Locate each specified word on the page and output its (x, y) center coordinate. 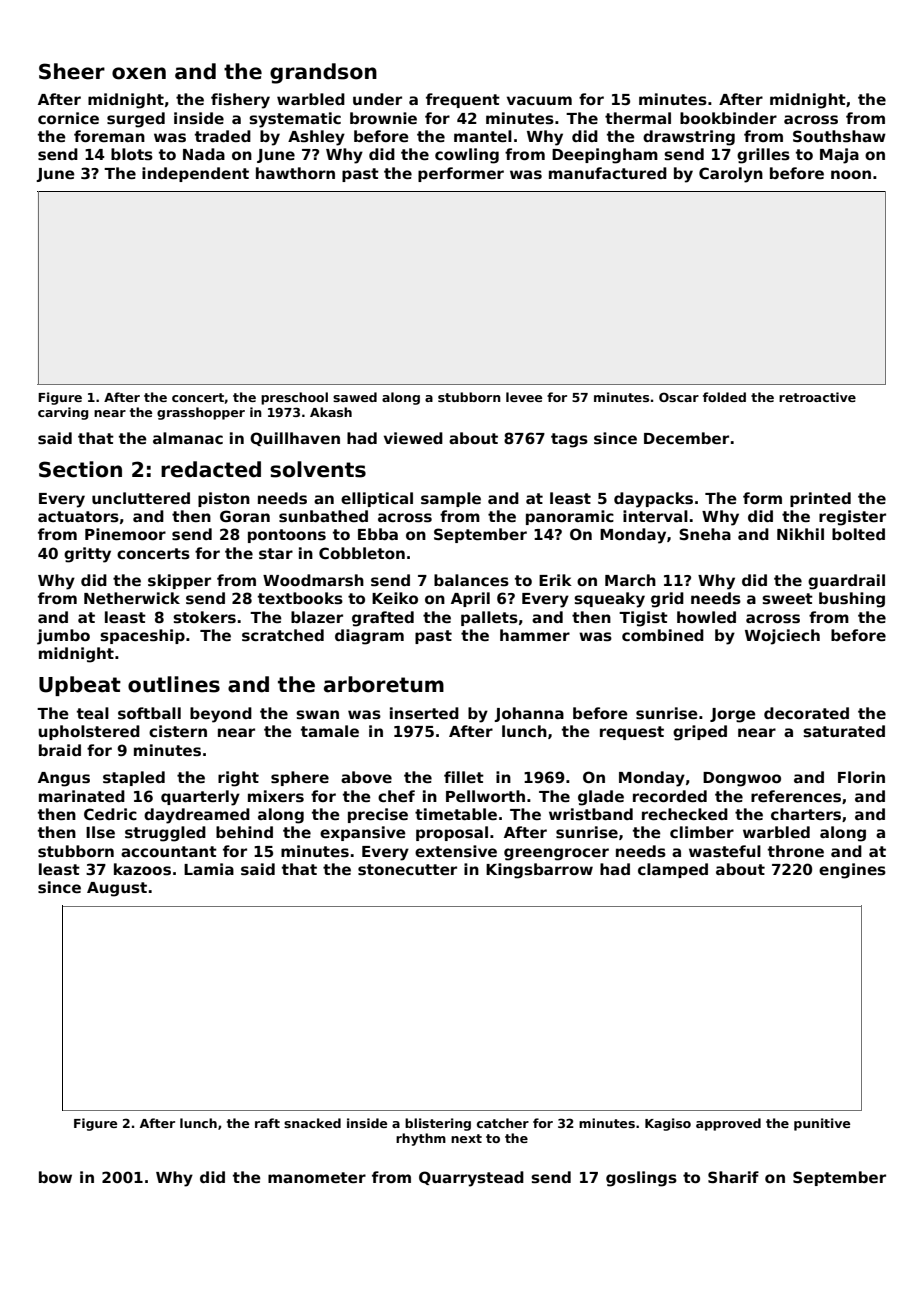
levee (524, 397)
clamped (673, 870)
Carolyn (731, 175)
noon (851, 174)
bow (55, 1177)
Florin (861, 777)
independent (195, 174)
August (117, 889)
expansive (363, 833)
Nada (204, 154)
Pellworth (485, 796)
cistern (178, 731)
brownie (383, 118)
